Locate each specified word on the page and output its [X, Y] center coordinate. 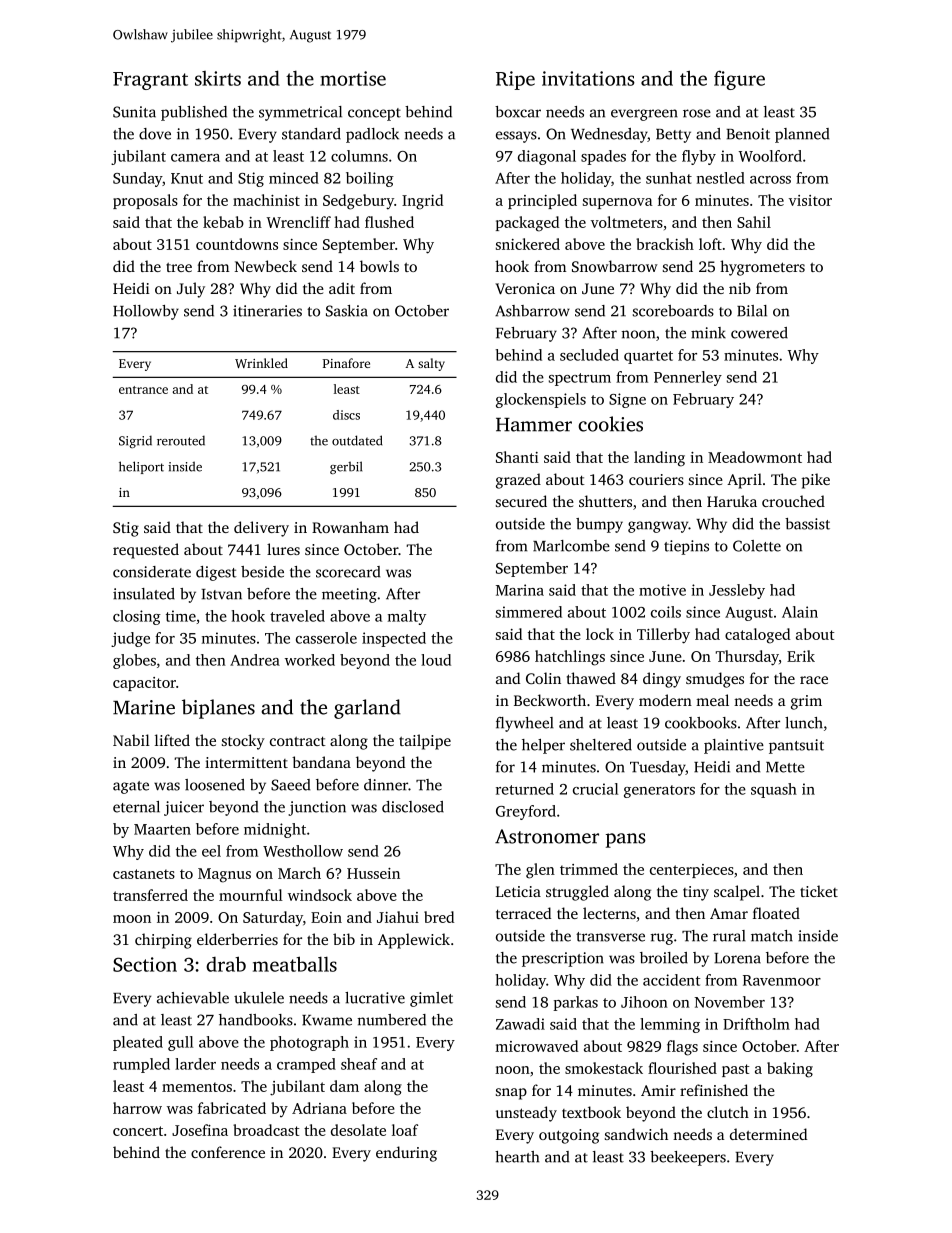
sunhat [669, 178]
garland [367, 709]
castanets [144, 874]
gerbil [346, 467]
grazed [518, 481]
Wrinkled [261, 363]
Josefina [200, 1130]
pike [816, 481]
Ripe [515, 80]
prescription [563, 959]
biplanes [218, 709]
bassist [807, 524]
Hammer [534, 425]
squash [774, 790]
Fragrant [150, 81]
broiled [664, 958]
